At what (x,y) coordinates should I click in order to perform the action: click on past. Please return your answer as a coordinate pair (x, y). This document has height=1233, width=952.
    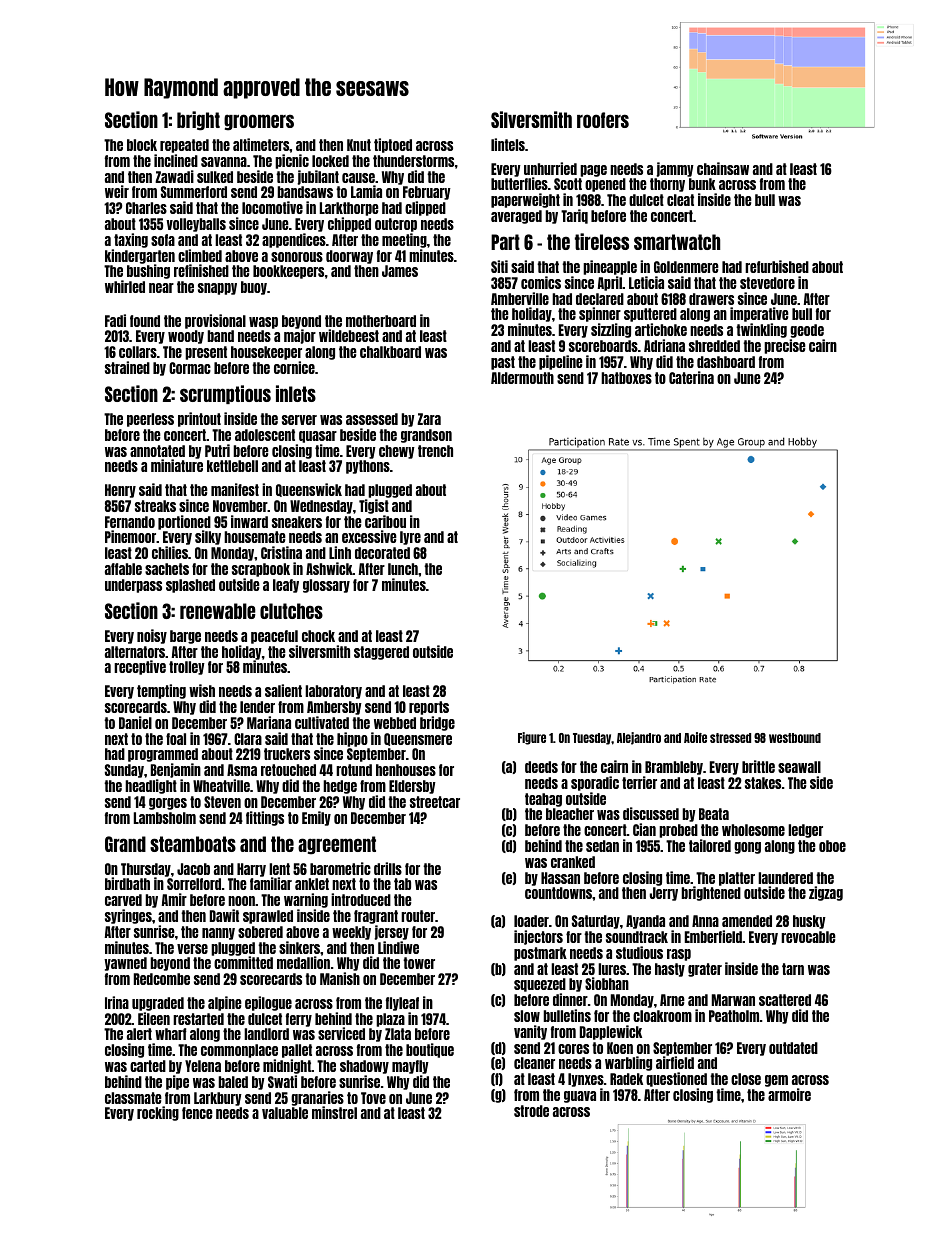
    Looking at the image, I should click on (503, 363).
